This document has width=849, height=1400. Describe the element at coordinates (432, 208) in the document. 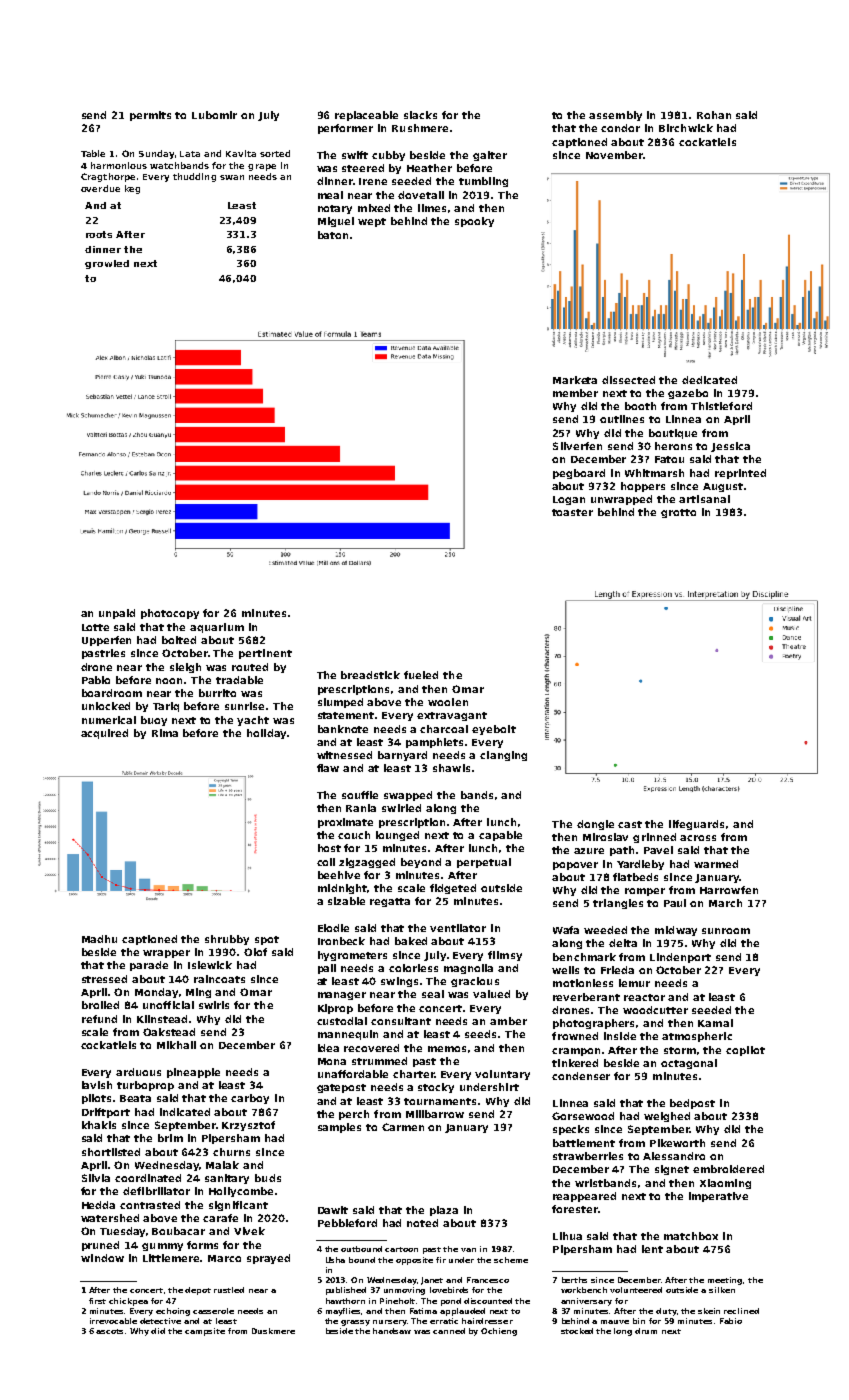

I see `limes` at that location.
